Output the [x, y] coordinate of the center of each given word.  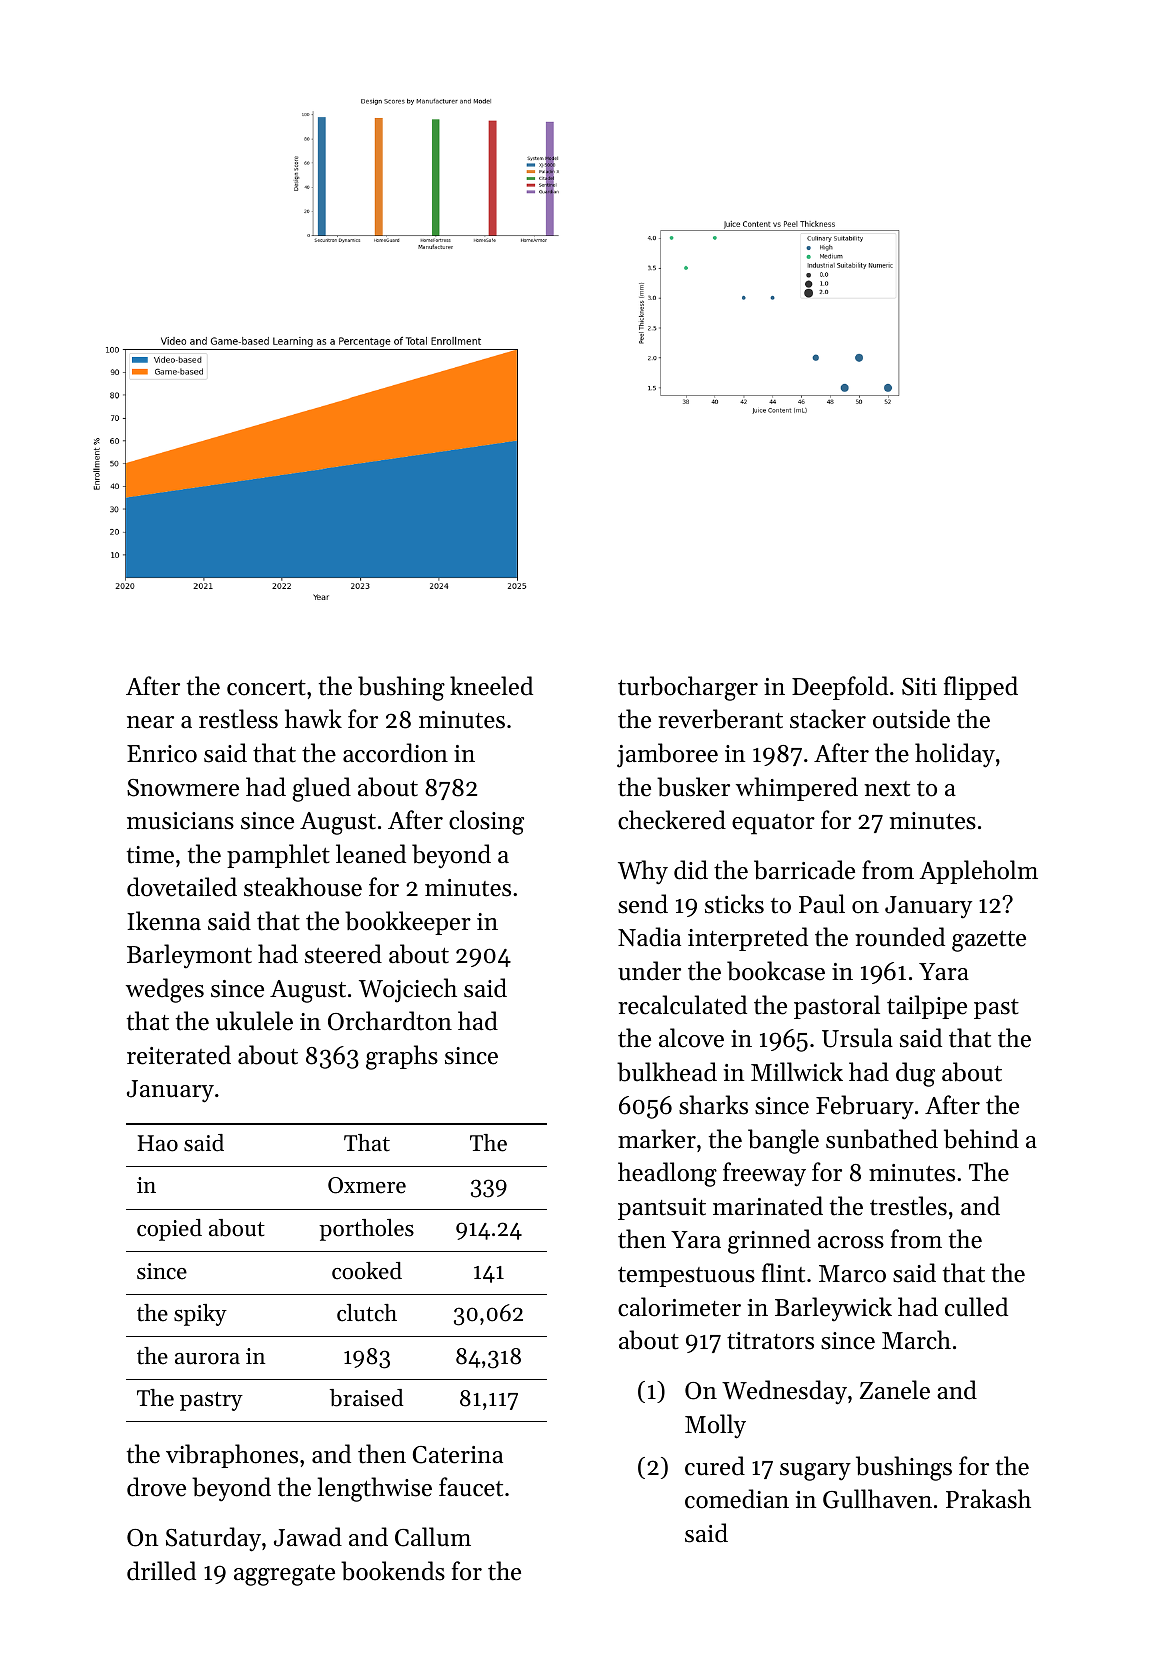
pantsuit [662, 1209]
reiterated [179, 1055]
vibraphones [232, 1456]
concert [266, 688]
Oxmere [367, 1185]
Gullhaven [877, 1499]
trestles [908, 1206]
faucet [471, 1487]
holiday [955, 755]
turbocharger [688, 688]
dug [915, 1074]
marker [657, 1139]
